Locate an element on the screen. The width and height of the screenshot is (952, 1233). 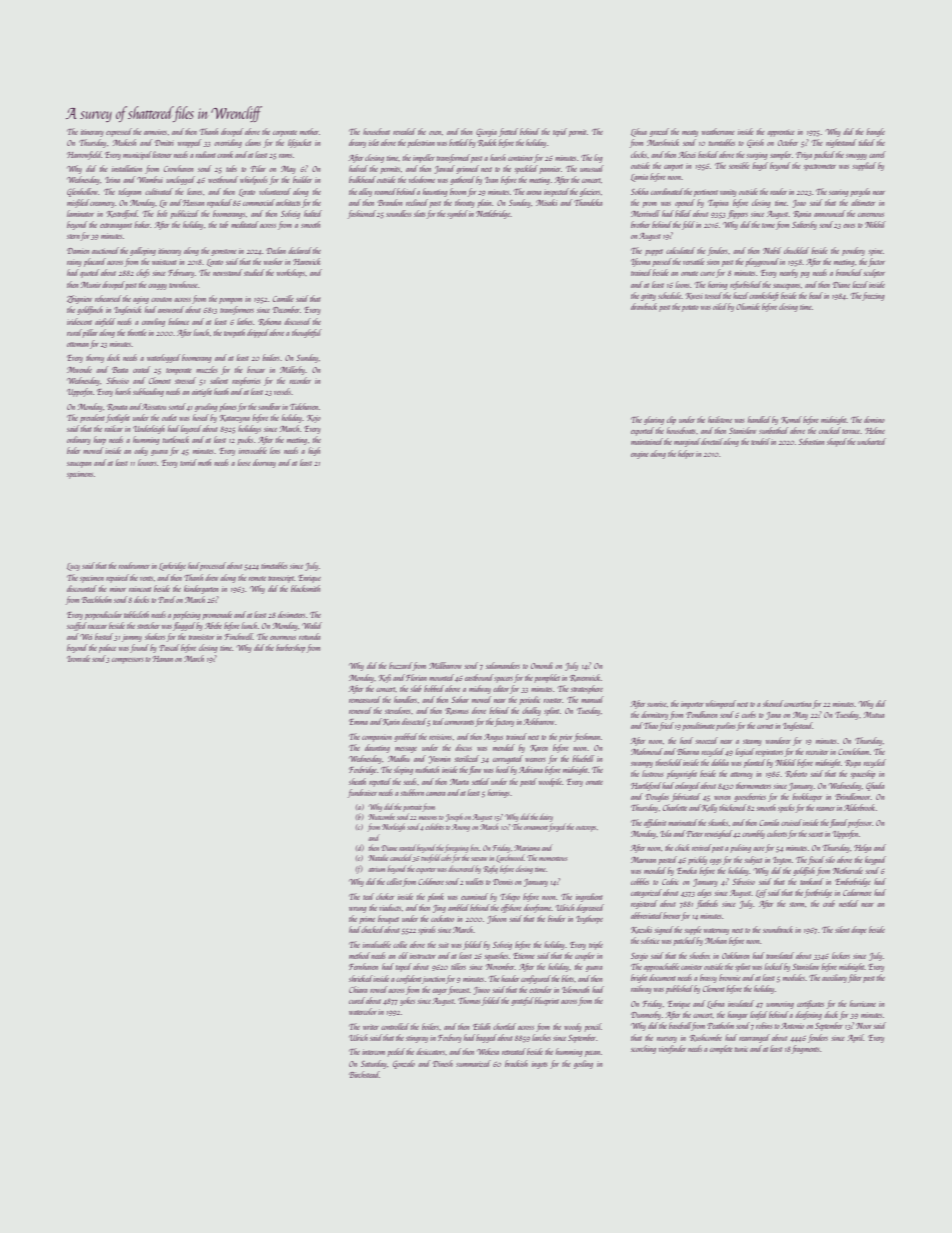
stratosphere is located at coordinates (587, 689).
